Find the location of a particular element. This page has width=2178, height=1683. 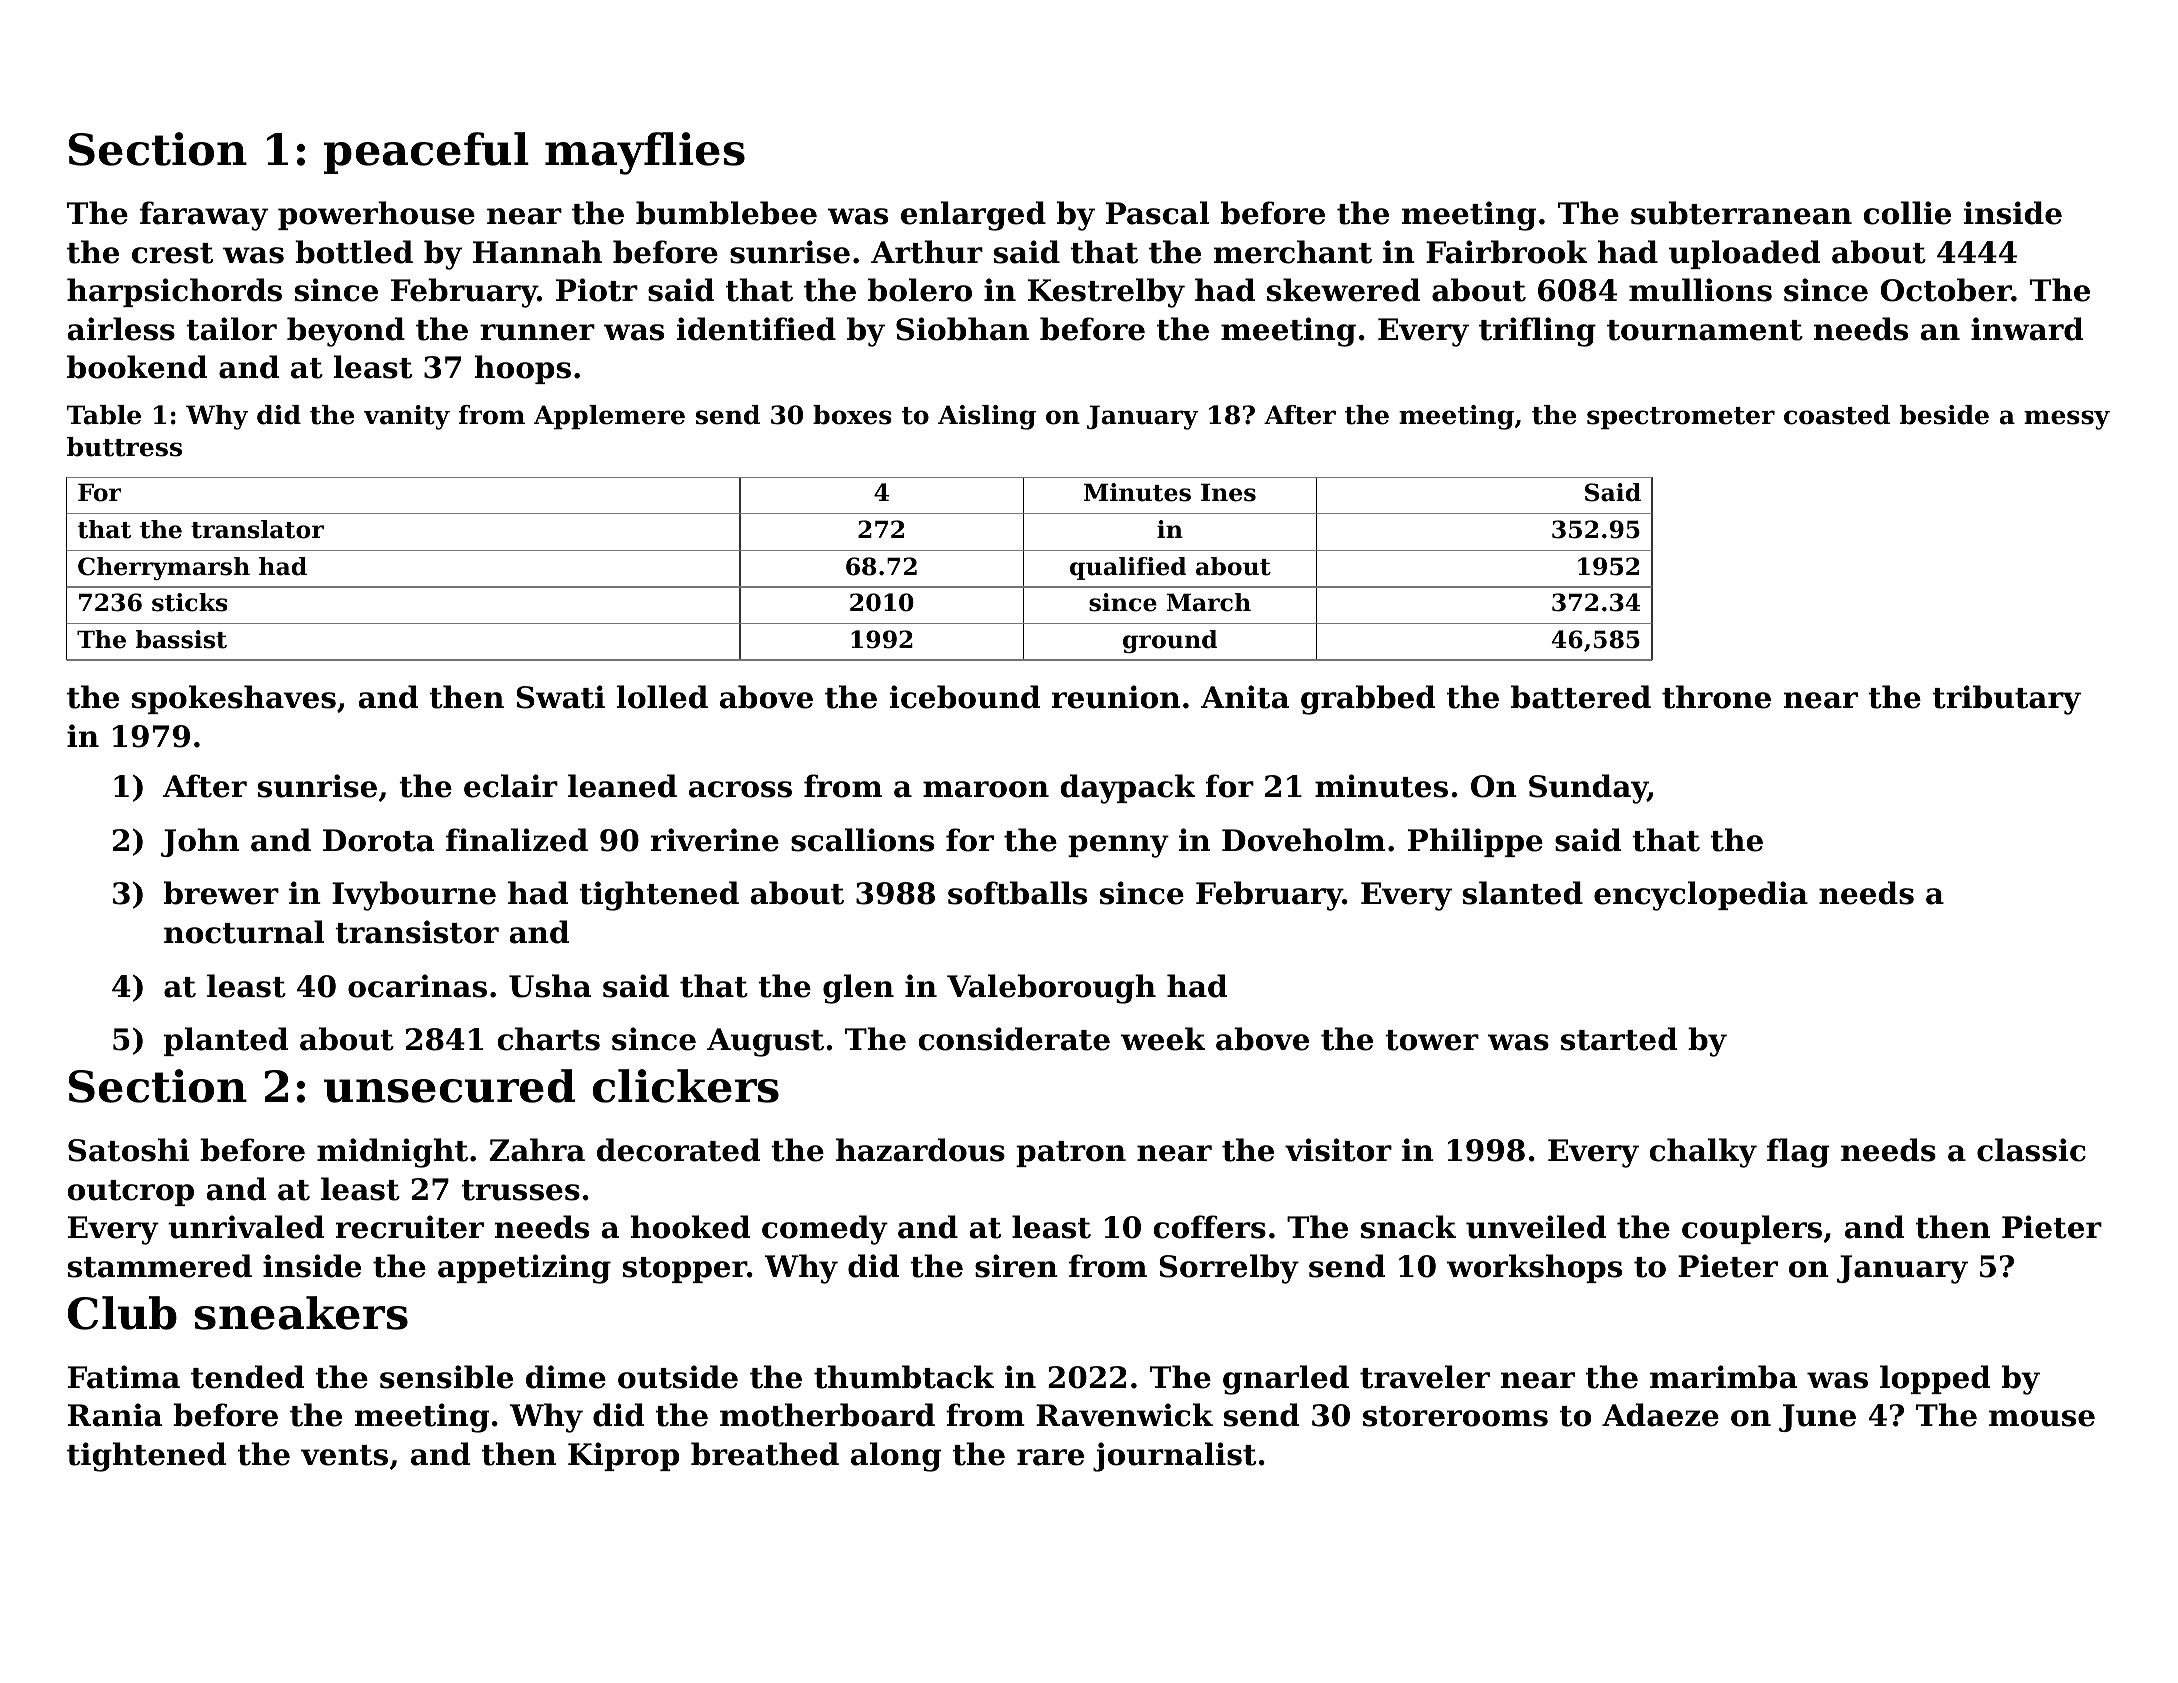

Pascal is located at coordinates (1158, 213).
